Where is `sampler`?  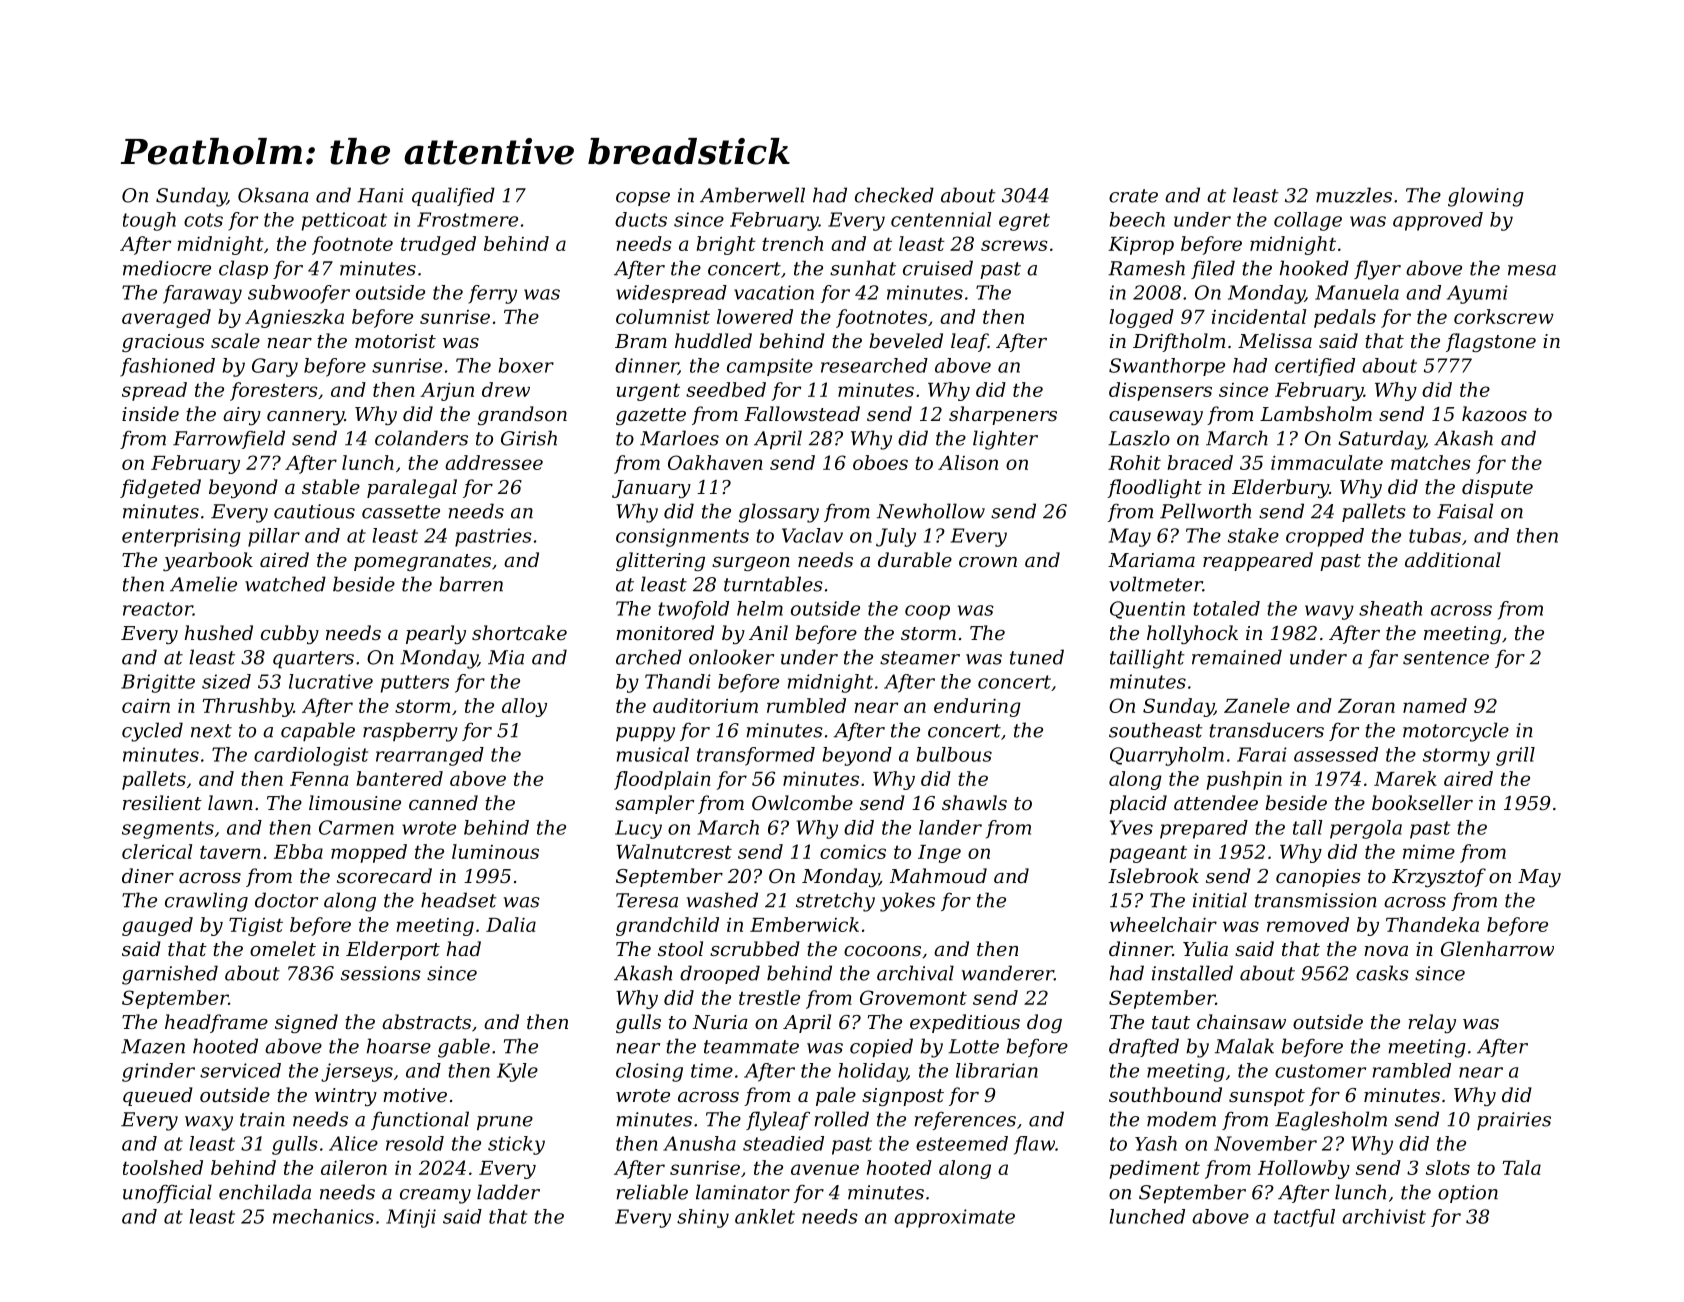
sampler is located at coordinates (654, 804).
